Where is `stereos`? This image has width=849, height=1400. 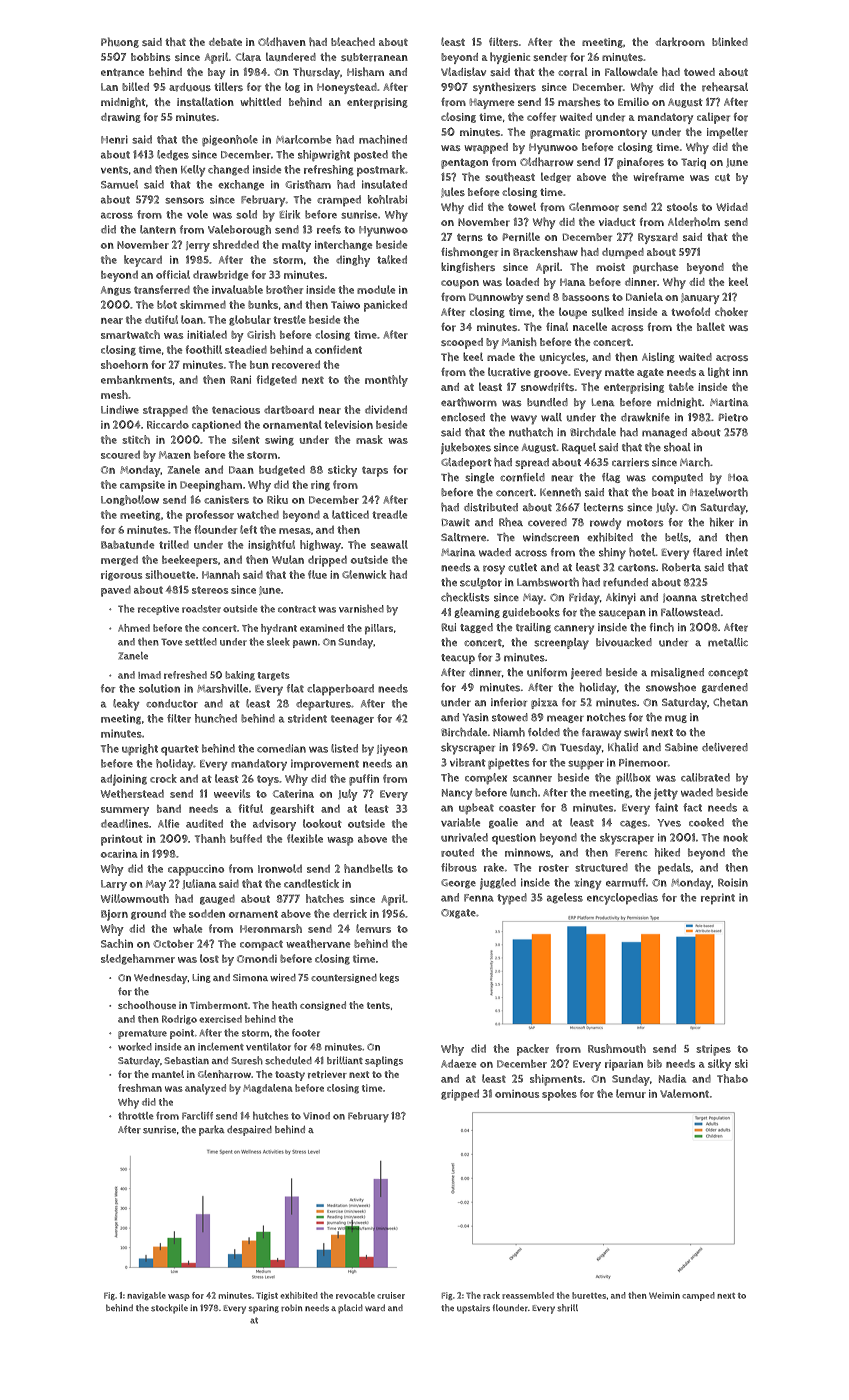
stereos is located at coordinates (210, 590).
